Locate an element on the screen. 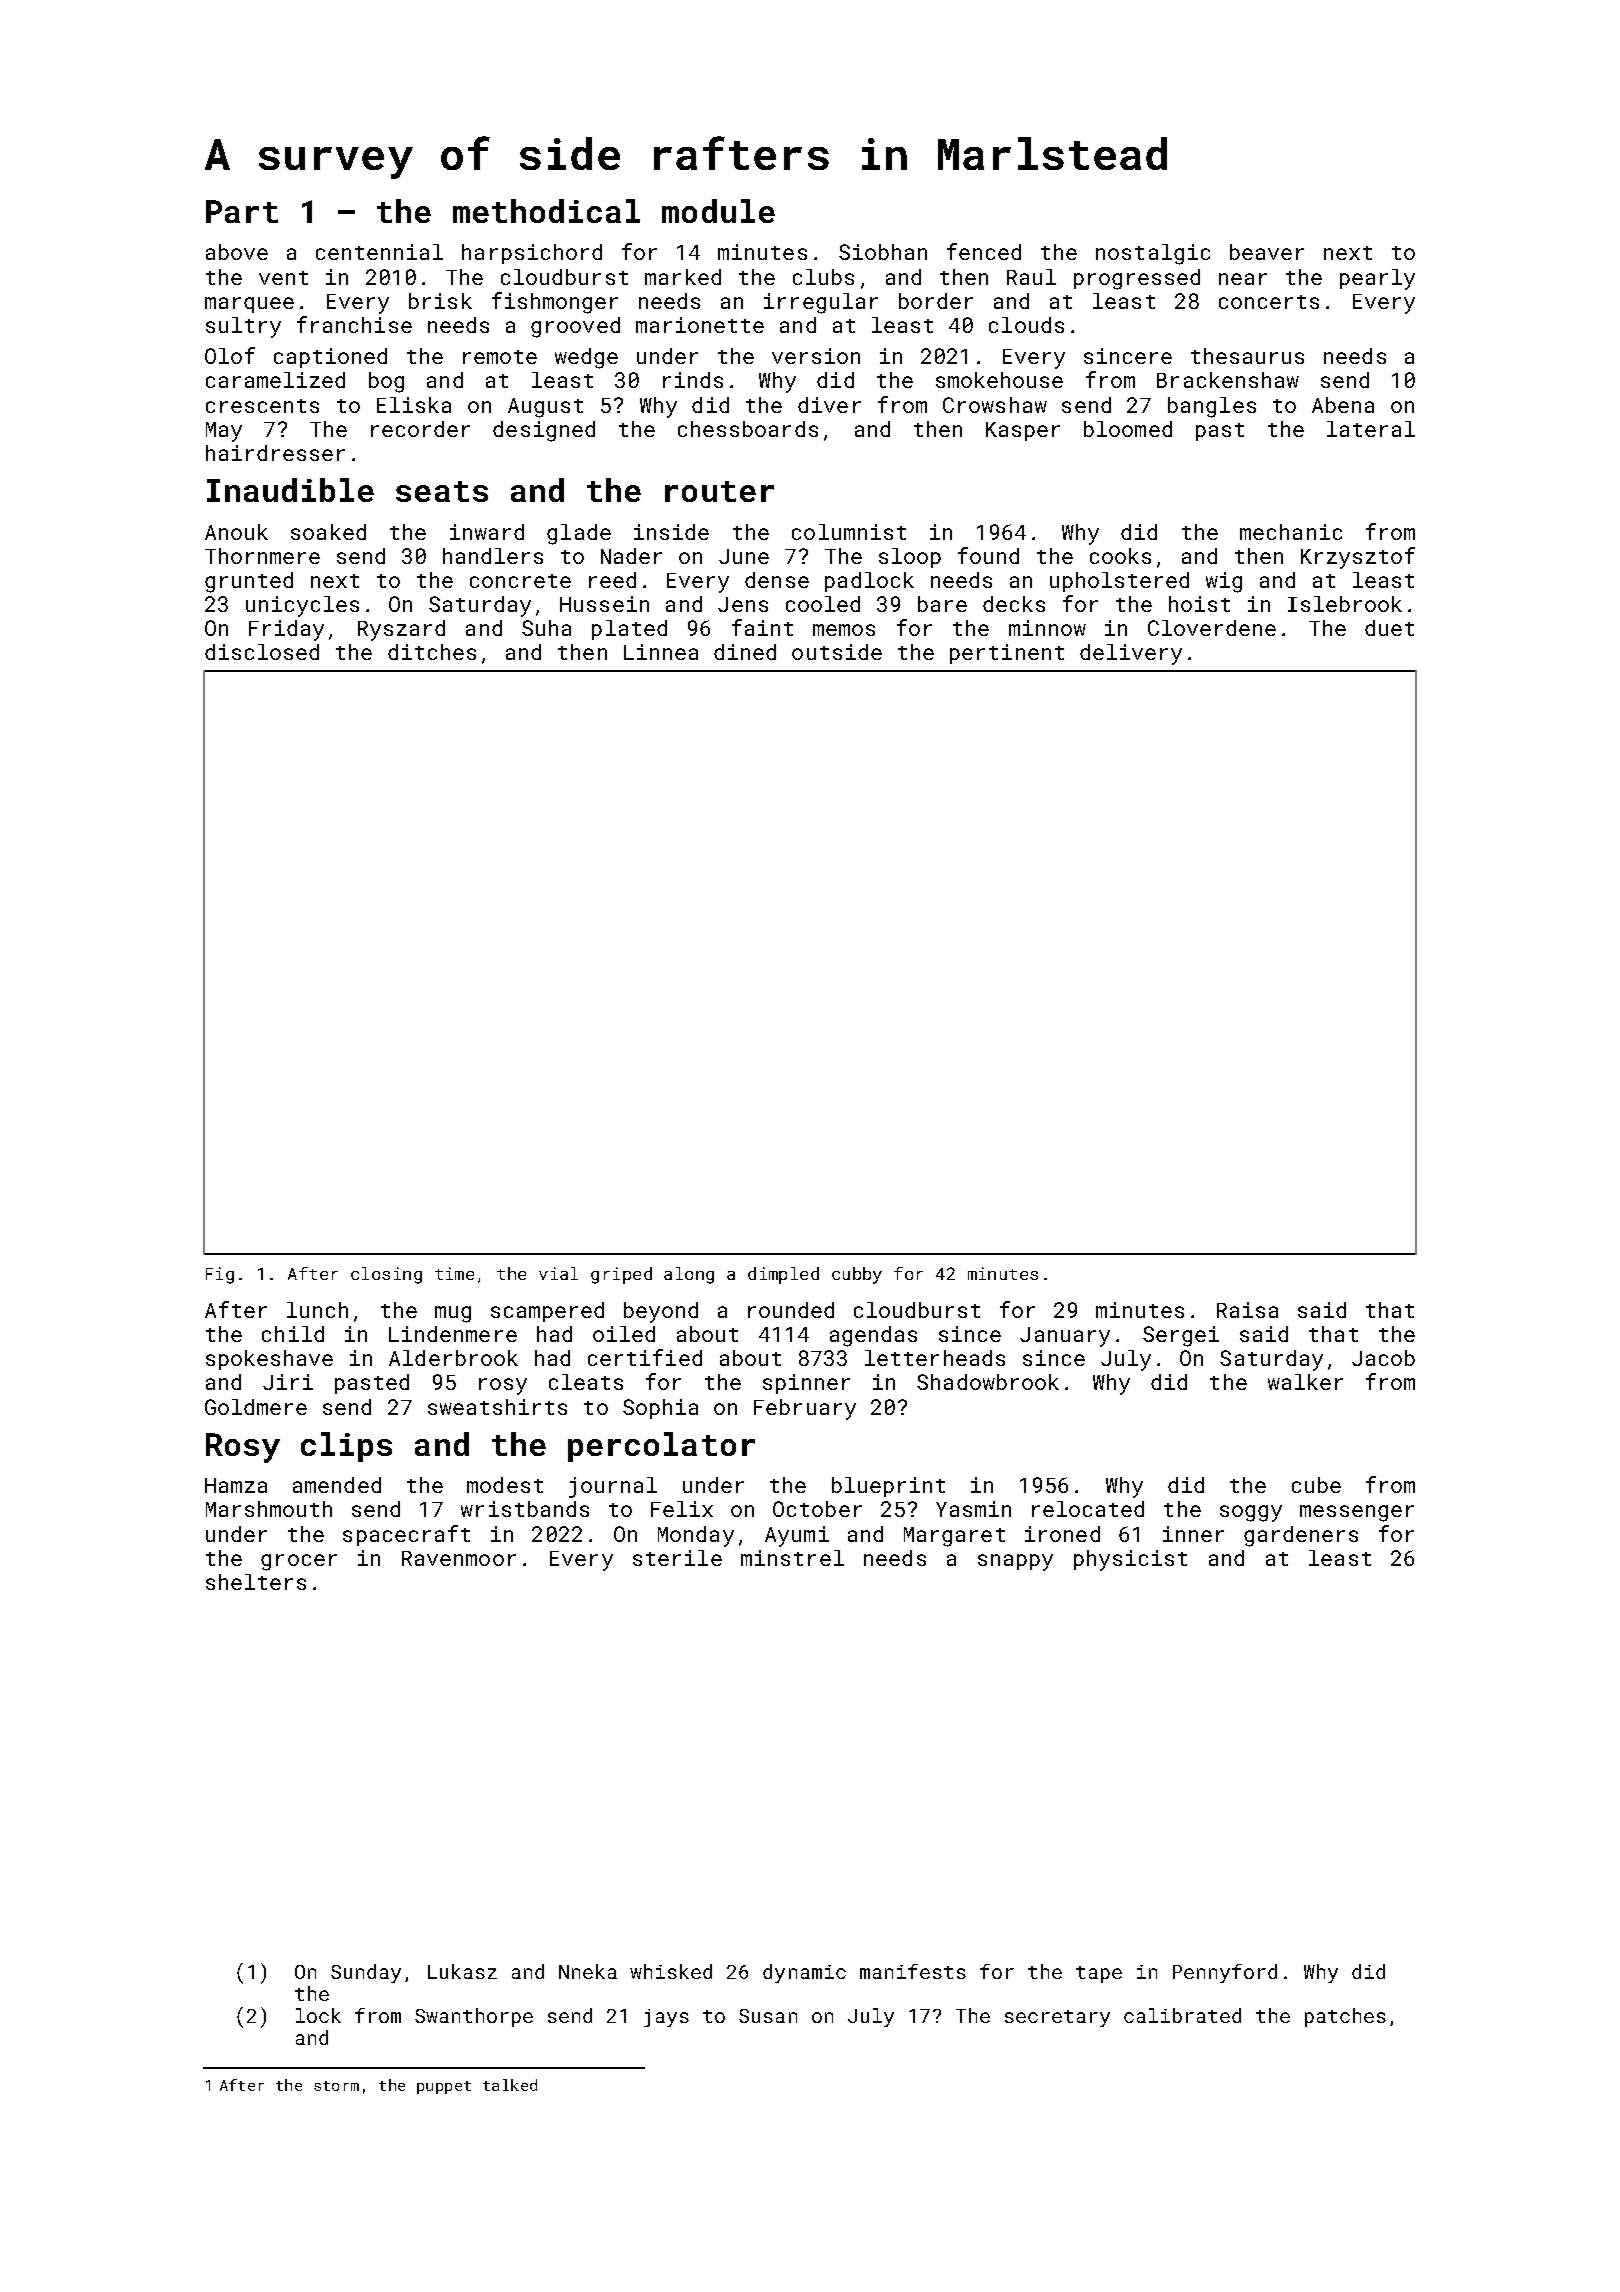 The width and height of the screenshot is (1620, 2292). sterile is located at coordinates (677, 1558).
